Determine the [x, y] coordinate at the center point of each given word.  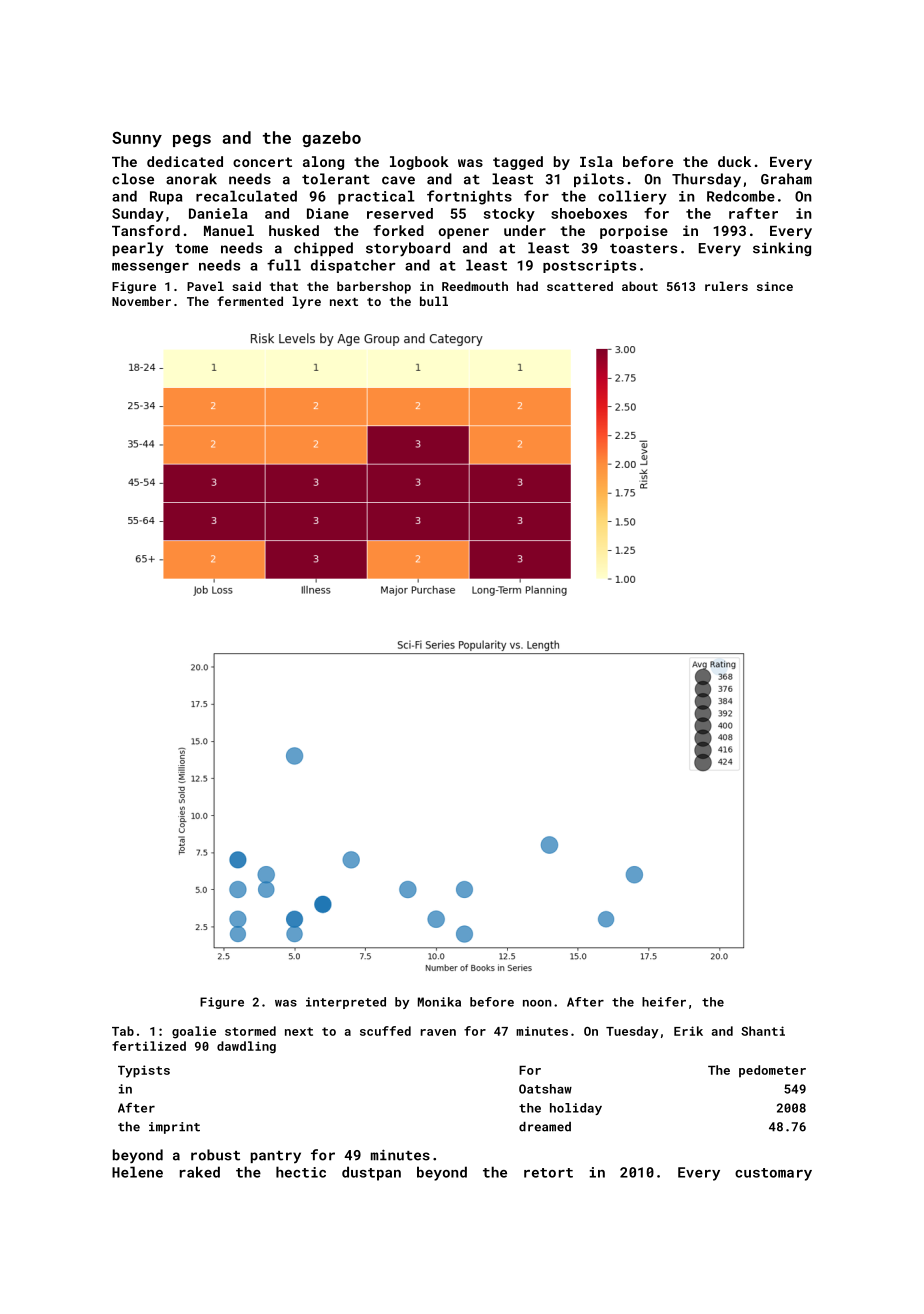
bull [434, 301]
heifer [664, 1002]
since [775, 286]
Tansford [146, 230]
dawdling [246, 1047]
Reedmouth [475, 286]
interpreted [346, 1003]
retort [548, 1173]
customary [773, 1174]
